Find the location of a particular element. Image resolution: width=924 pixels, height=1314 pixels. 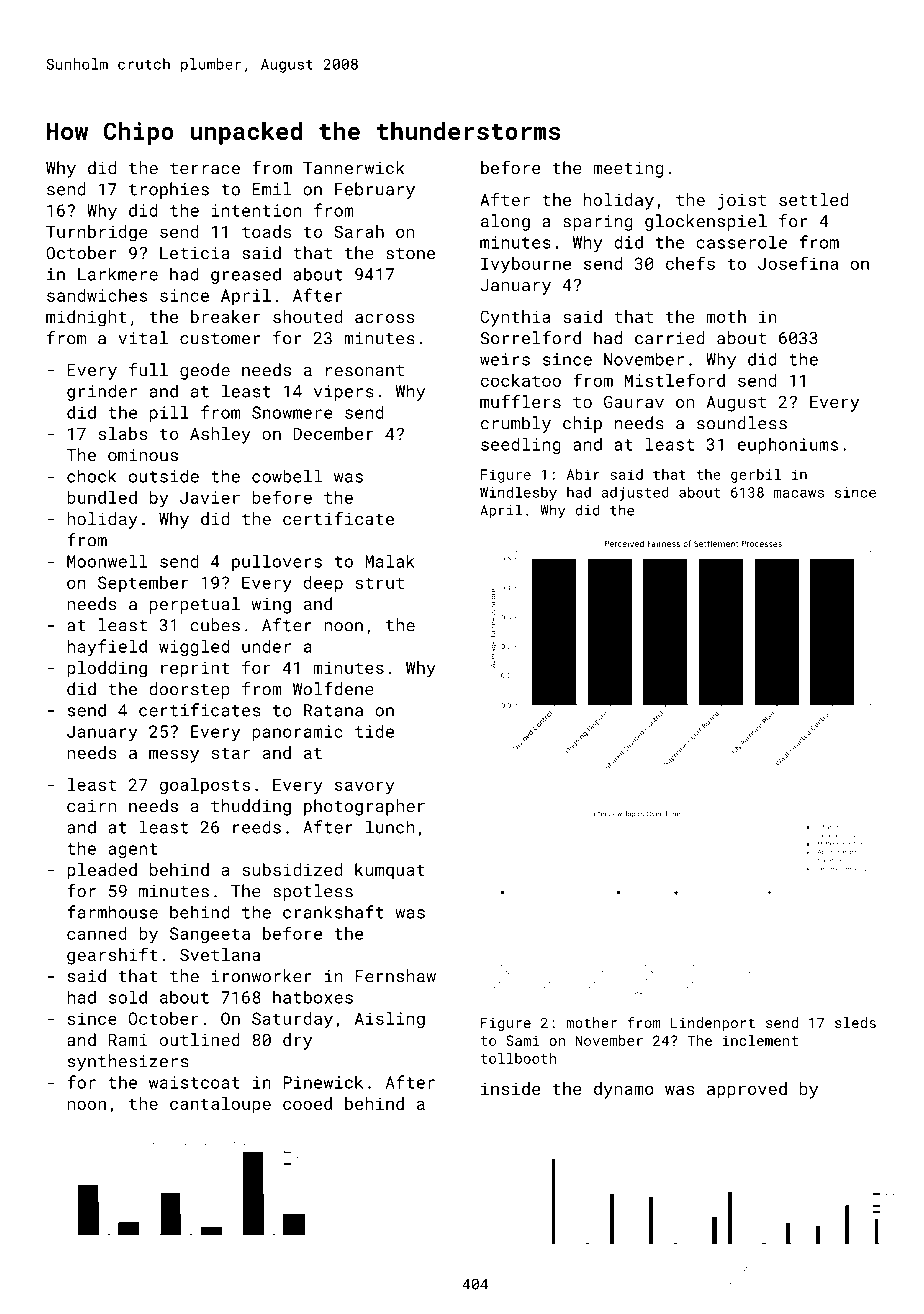

seedling is located at coordinates (521, 445).
